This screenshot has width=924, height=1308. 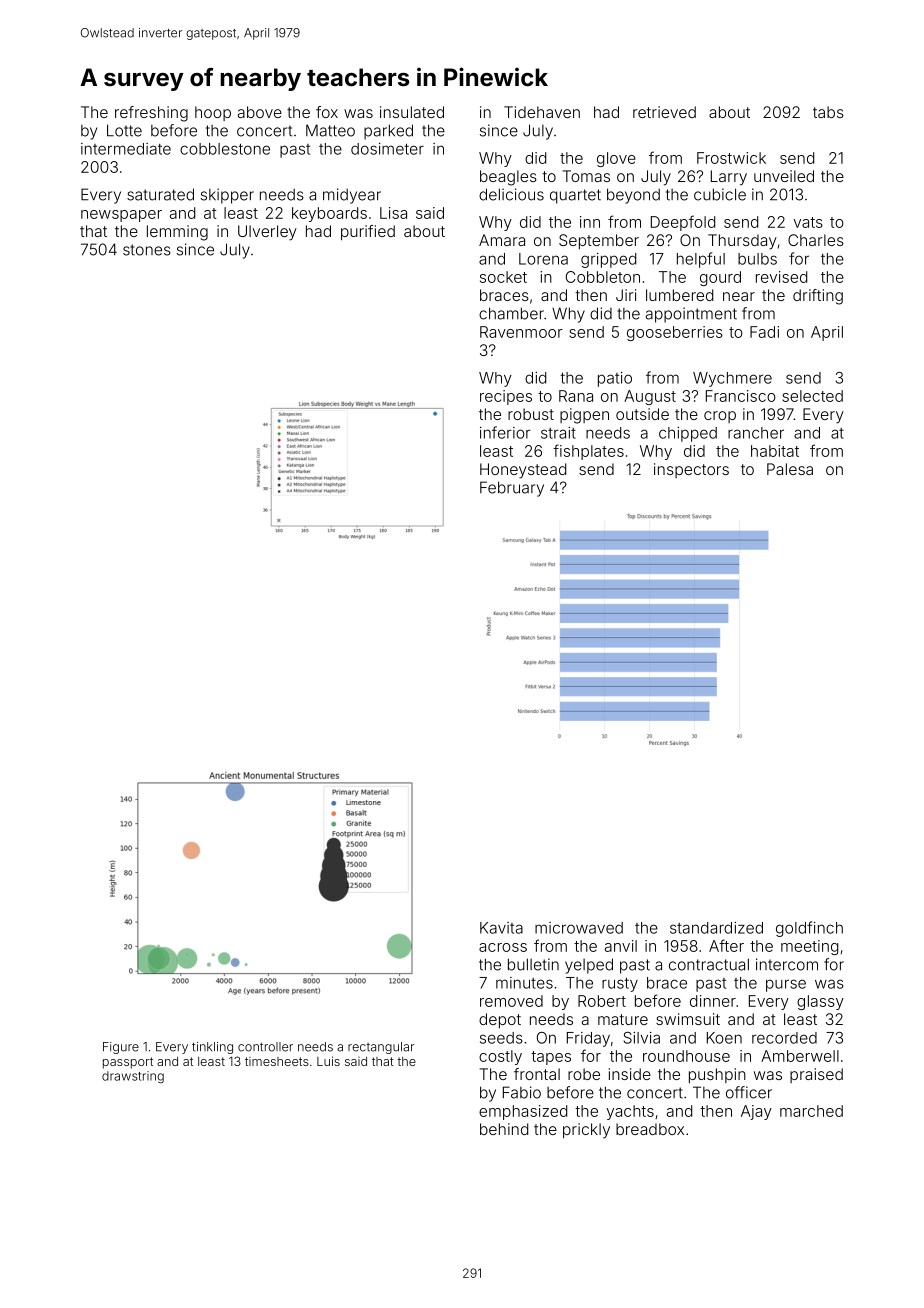 What do you see at coordinates (133, 1077) in the screenshot?
I see `drawstring` at bounding box center [133, 1077].
